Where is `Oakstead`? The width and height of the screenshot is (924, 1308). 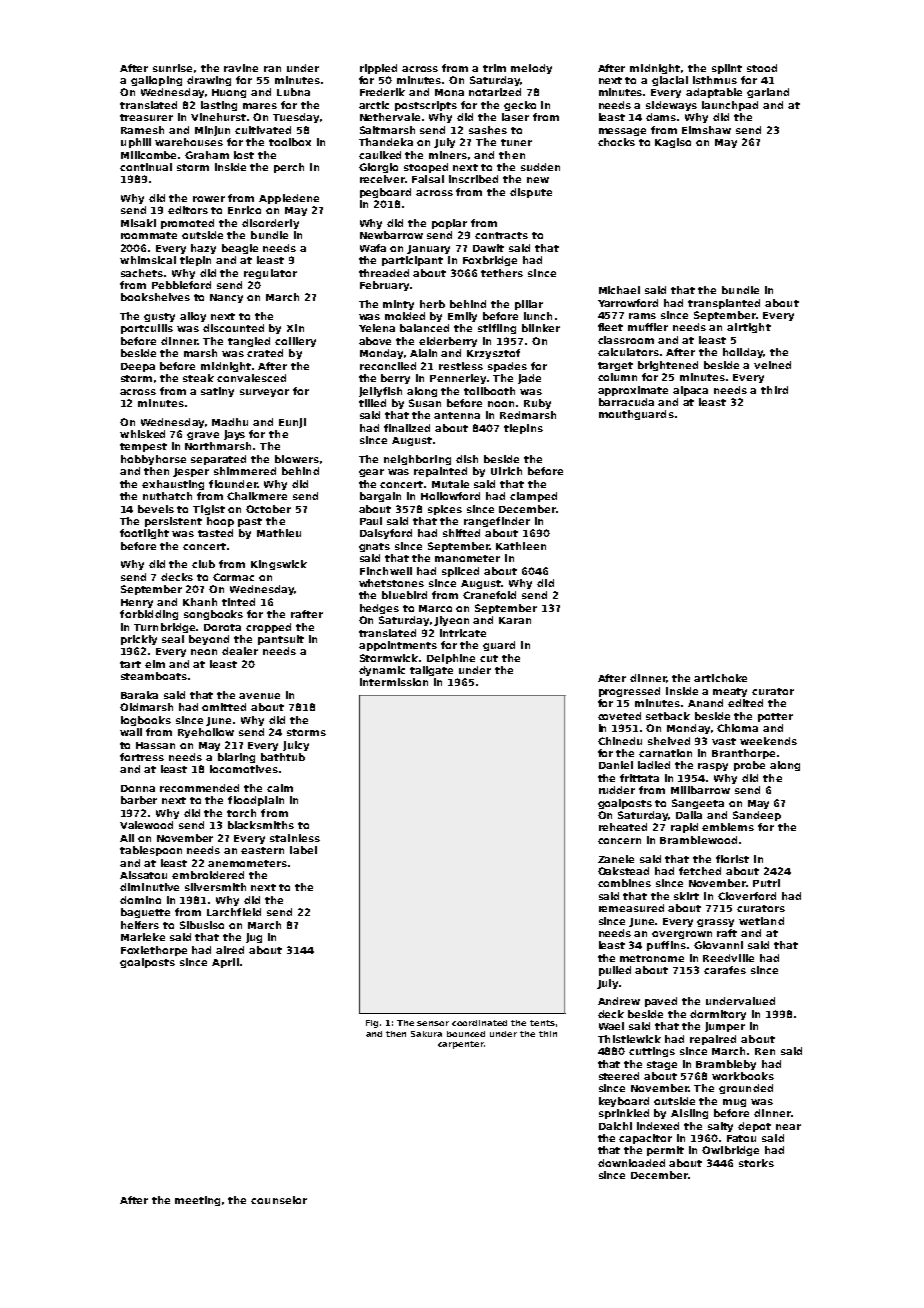 Oakstead is located at coordinates (623, 871).
